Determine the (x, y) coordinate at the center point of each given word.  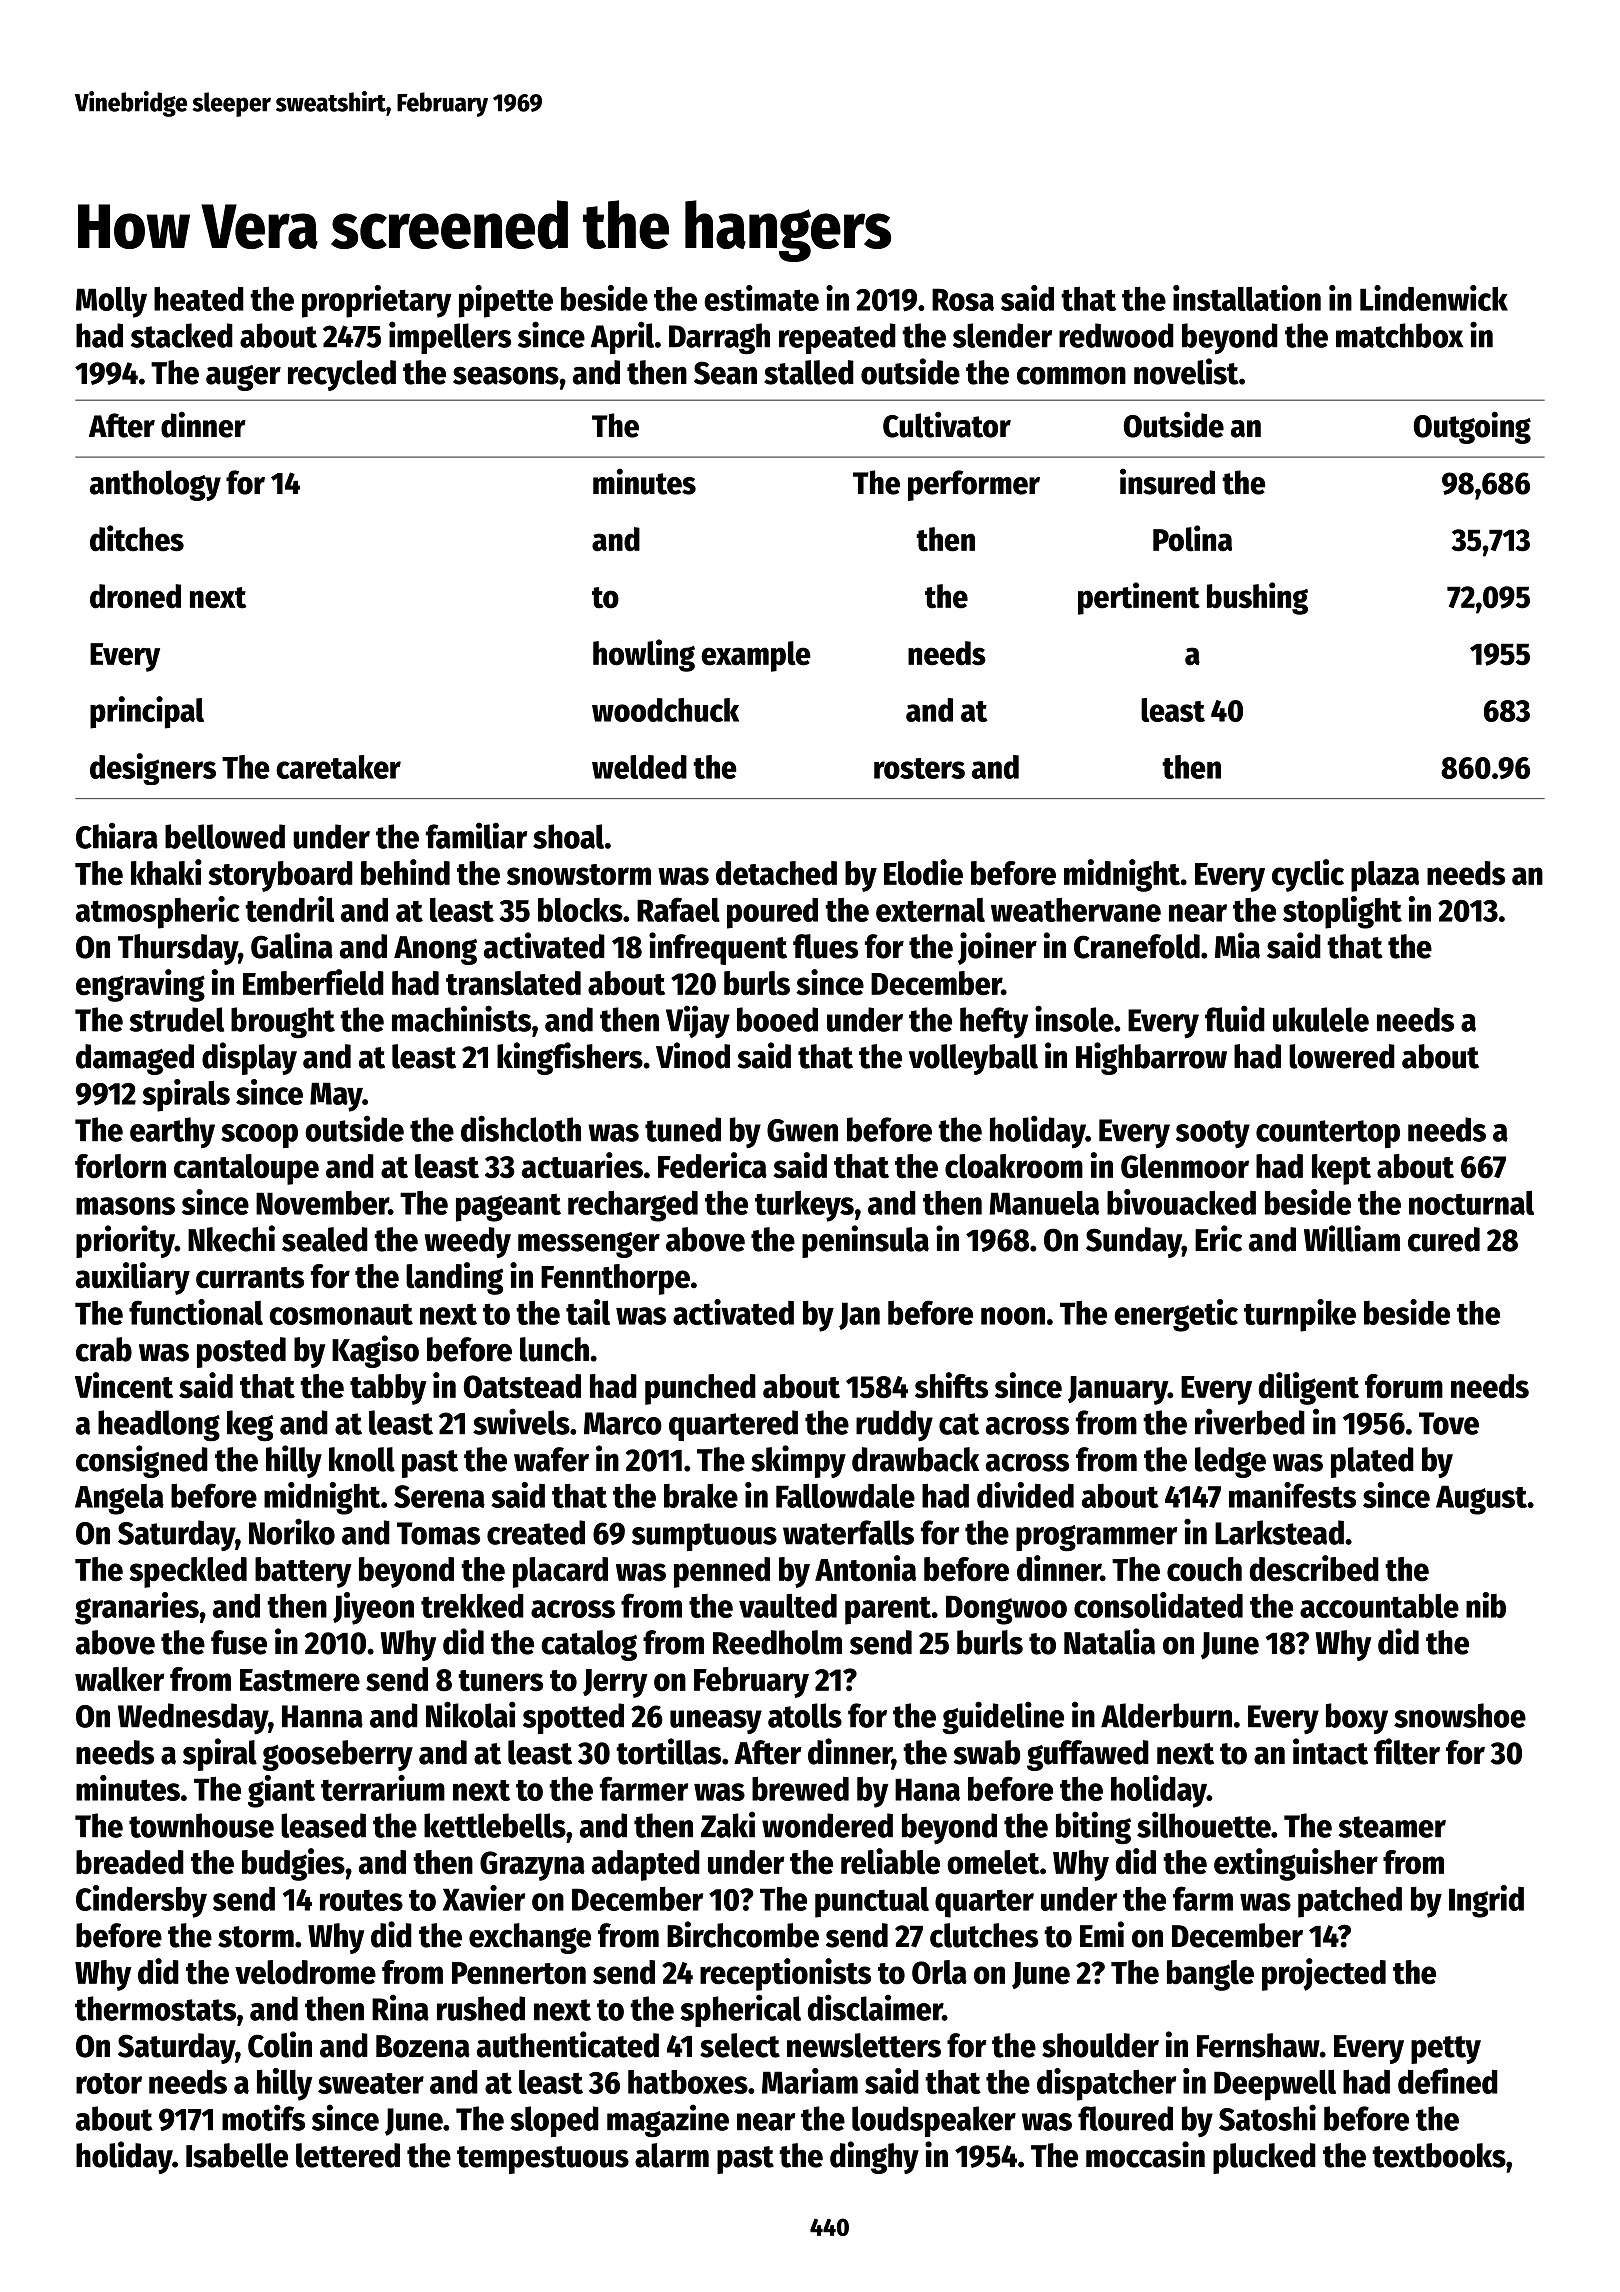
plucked (1264, 2158)
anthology (155, 485)
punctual (872, 1902)
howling (644, 655)
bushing (1257, 598)
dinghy (874, 2157)
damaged (135, 1059)
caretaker (338, 767)
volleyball (973, 1059)
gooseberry (337, 1755)
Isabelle (237, 2155)
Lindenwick (1434, 298)
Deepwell (1275, 2085)
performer (974, 485)
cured (1444, 1239)
